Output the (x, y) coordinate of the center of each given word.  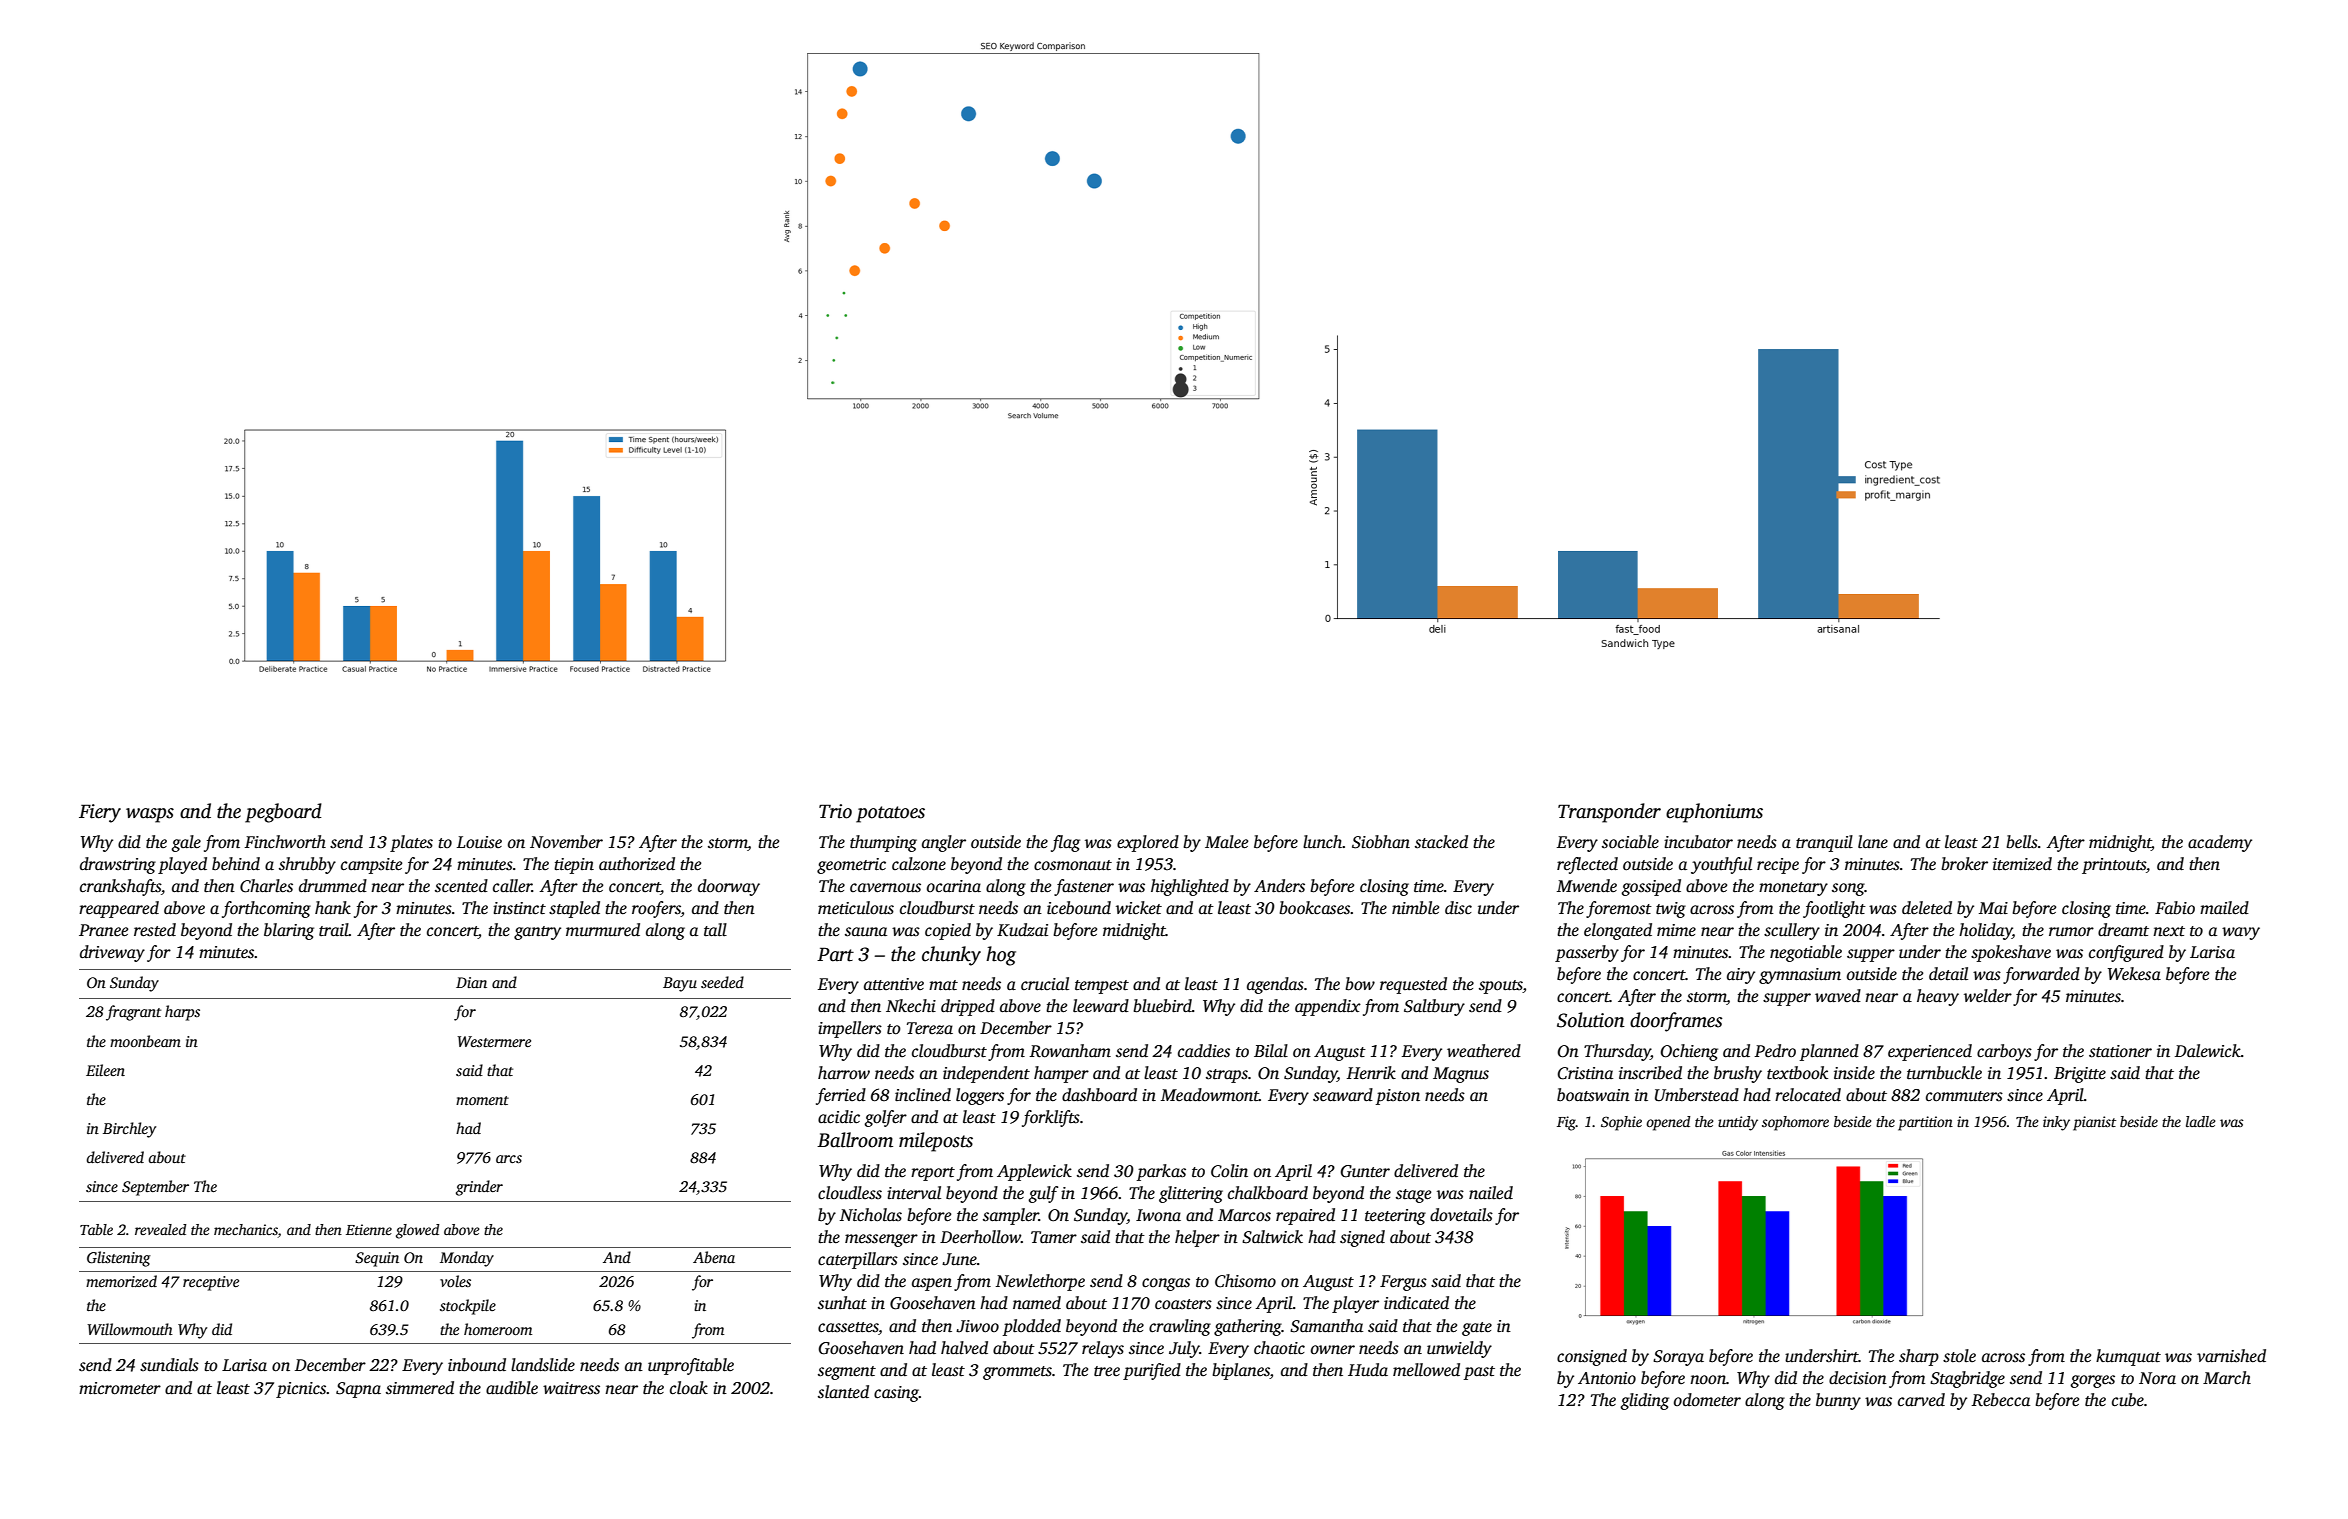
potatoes (890, 814)
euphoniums (1714, 813)
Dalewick (2208, 1051)
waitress (571, 1388)
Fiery (100, 813)
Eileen (105, 1070)
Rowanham (1070, 1051)
